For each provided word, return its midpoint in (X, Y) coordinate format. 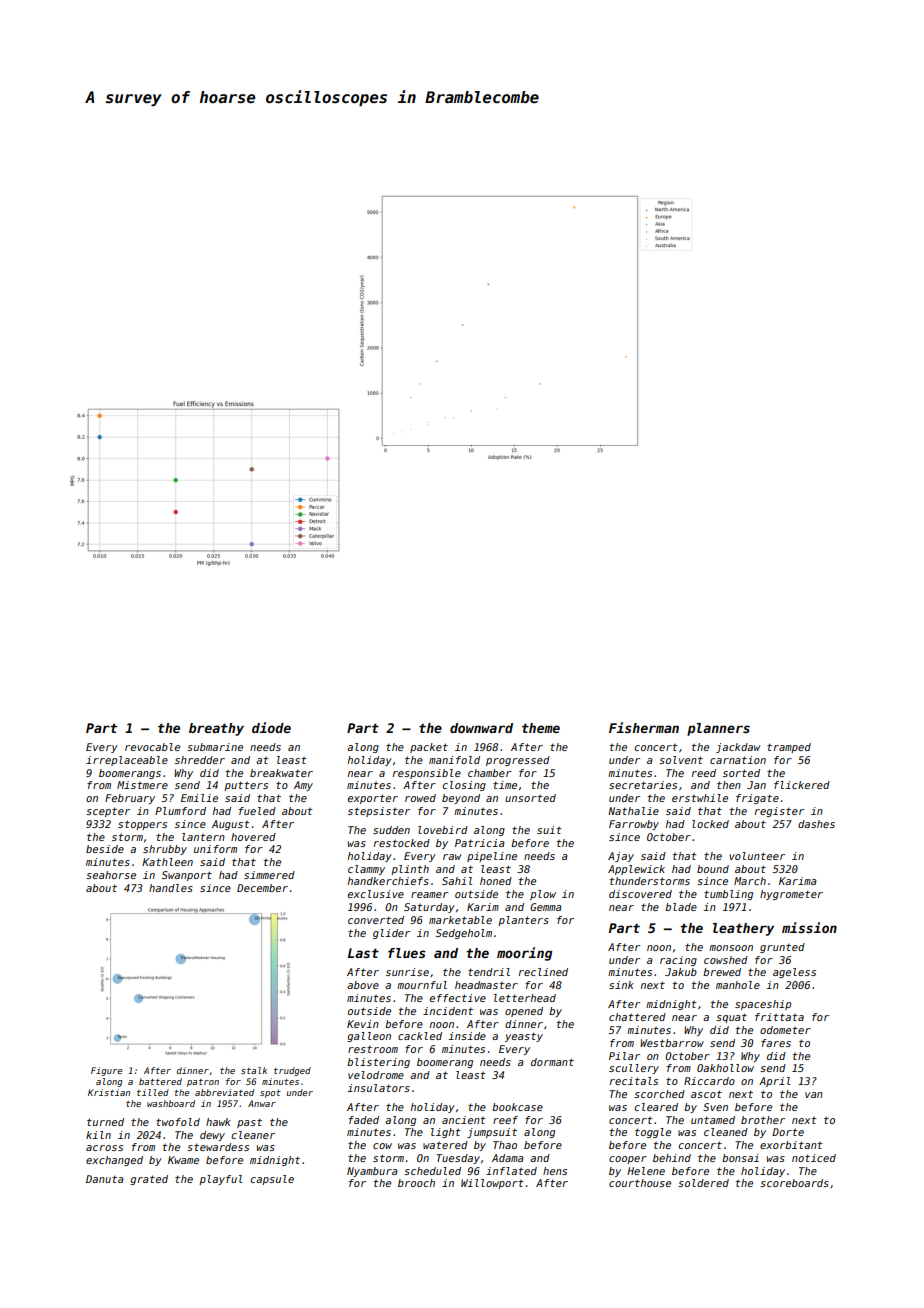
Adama (508, 1158)
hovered (253, 837)
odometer (785, 1030)
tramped (789, 748)
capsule (272, 1180)
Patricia (480, 843)
